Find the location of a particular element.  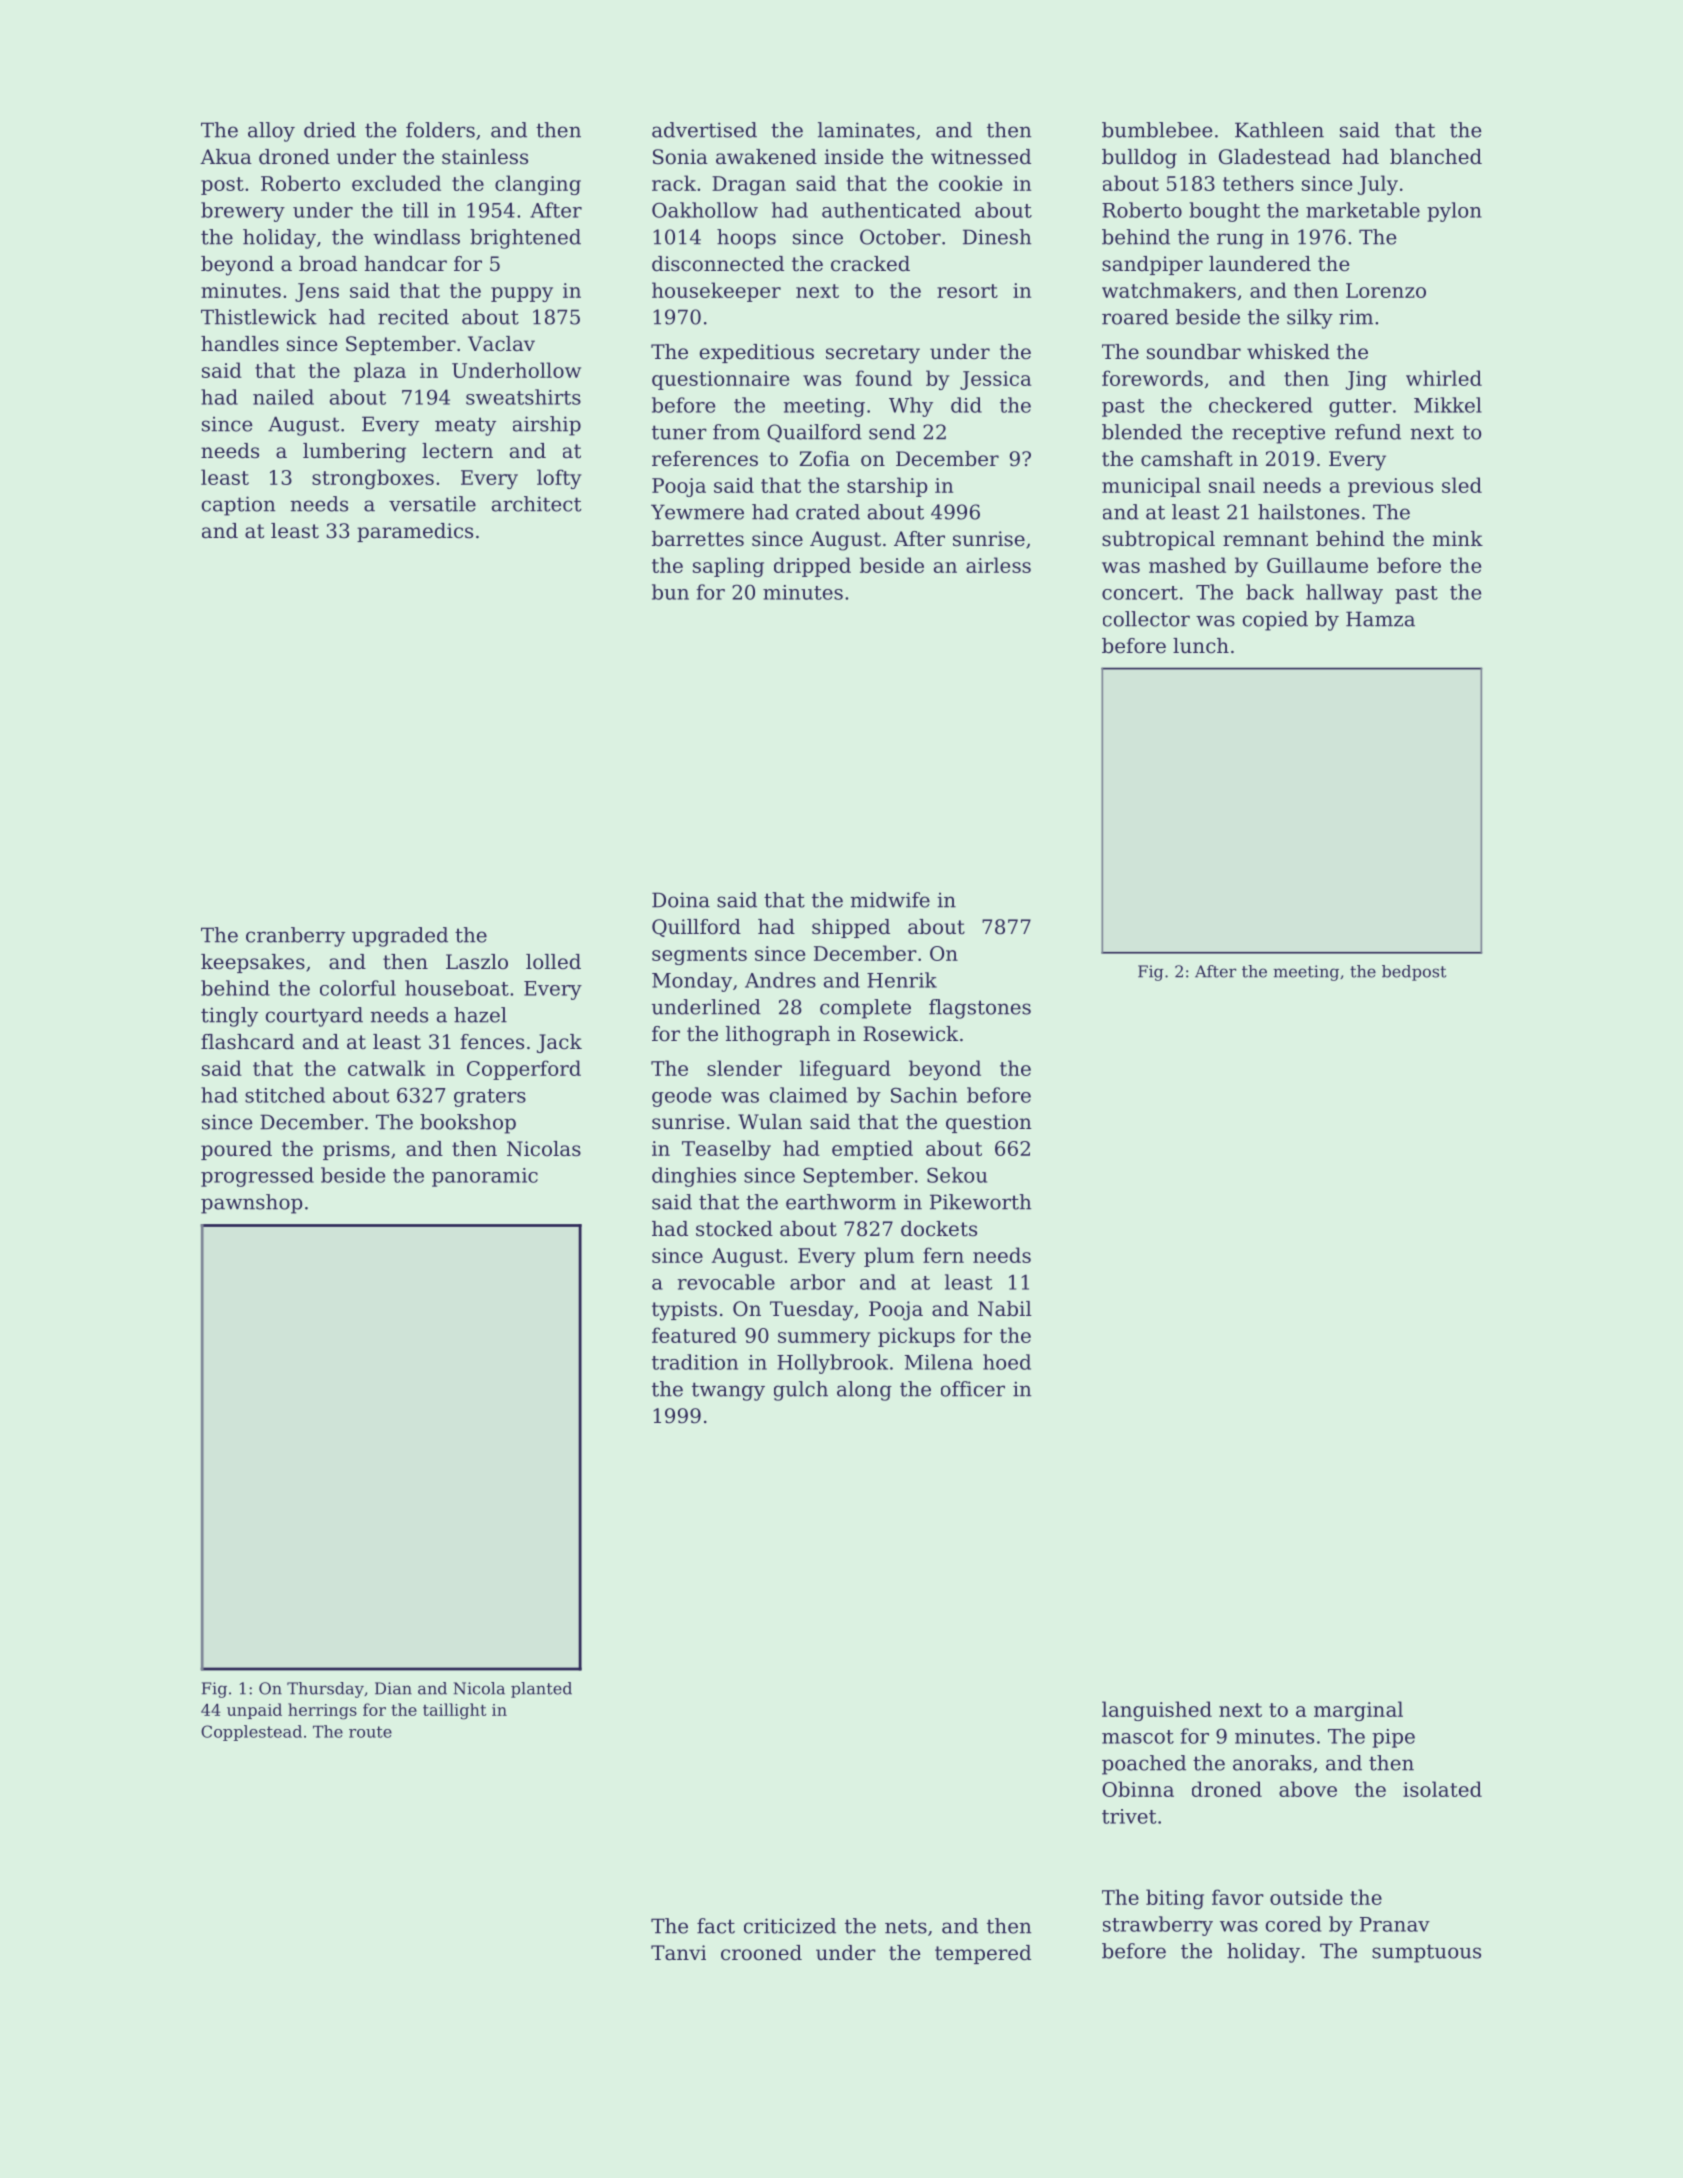

prisms is located at coordinates (356, 1150).
